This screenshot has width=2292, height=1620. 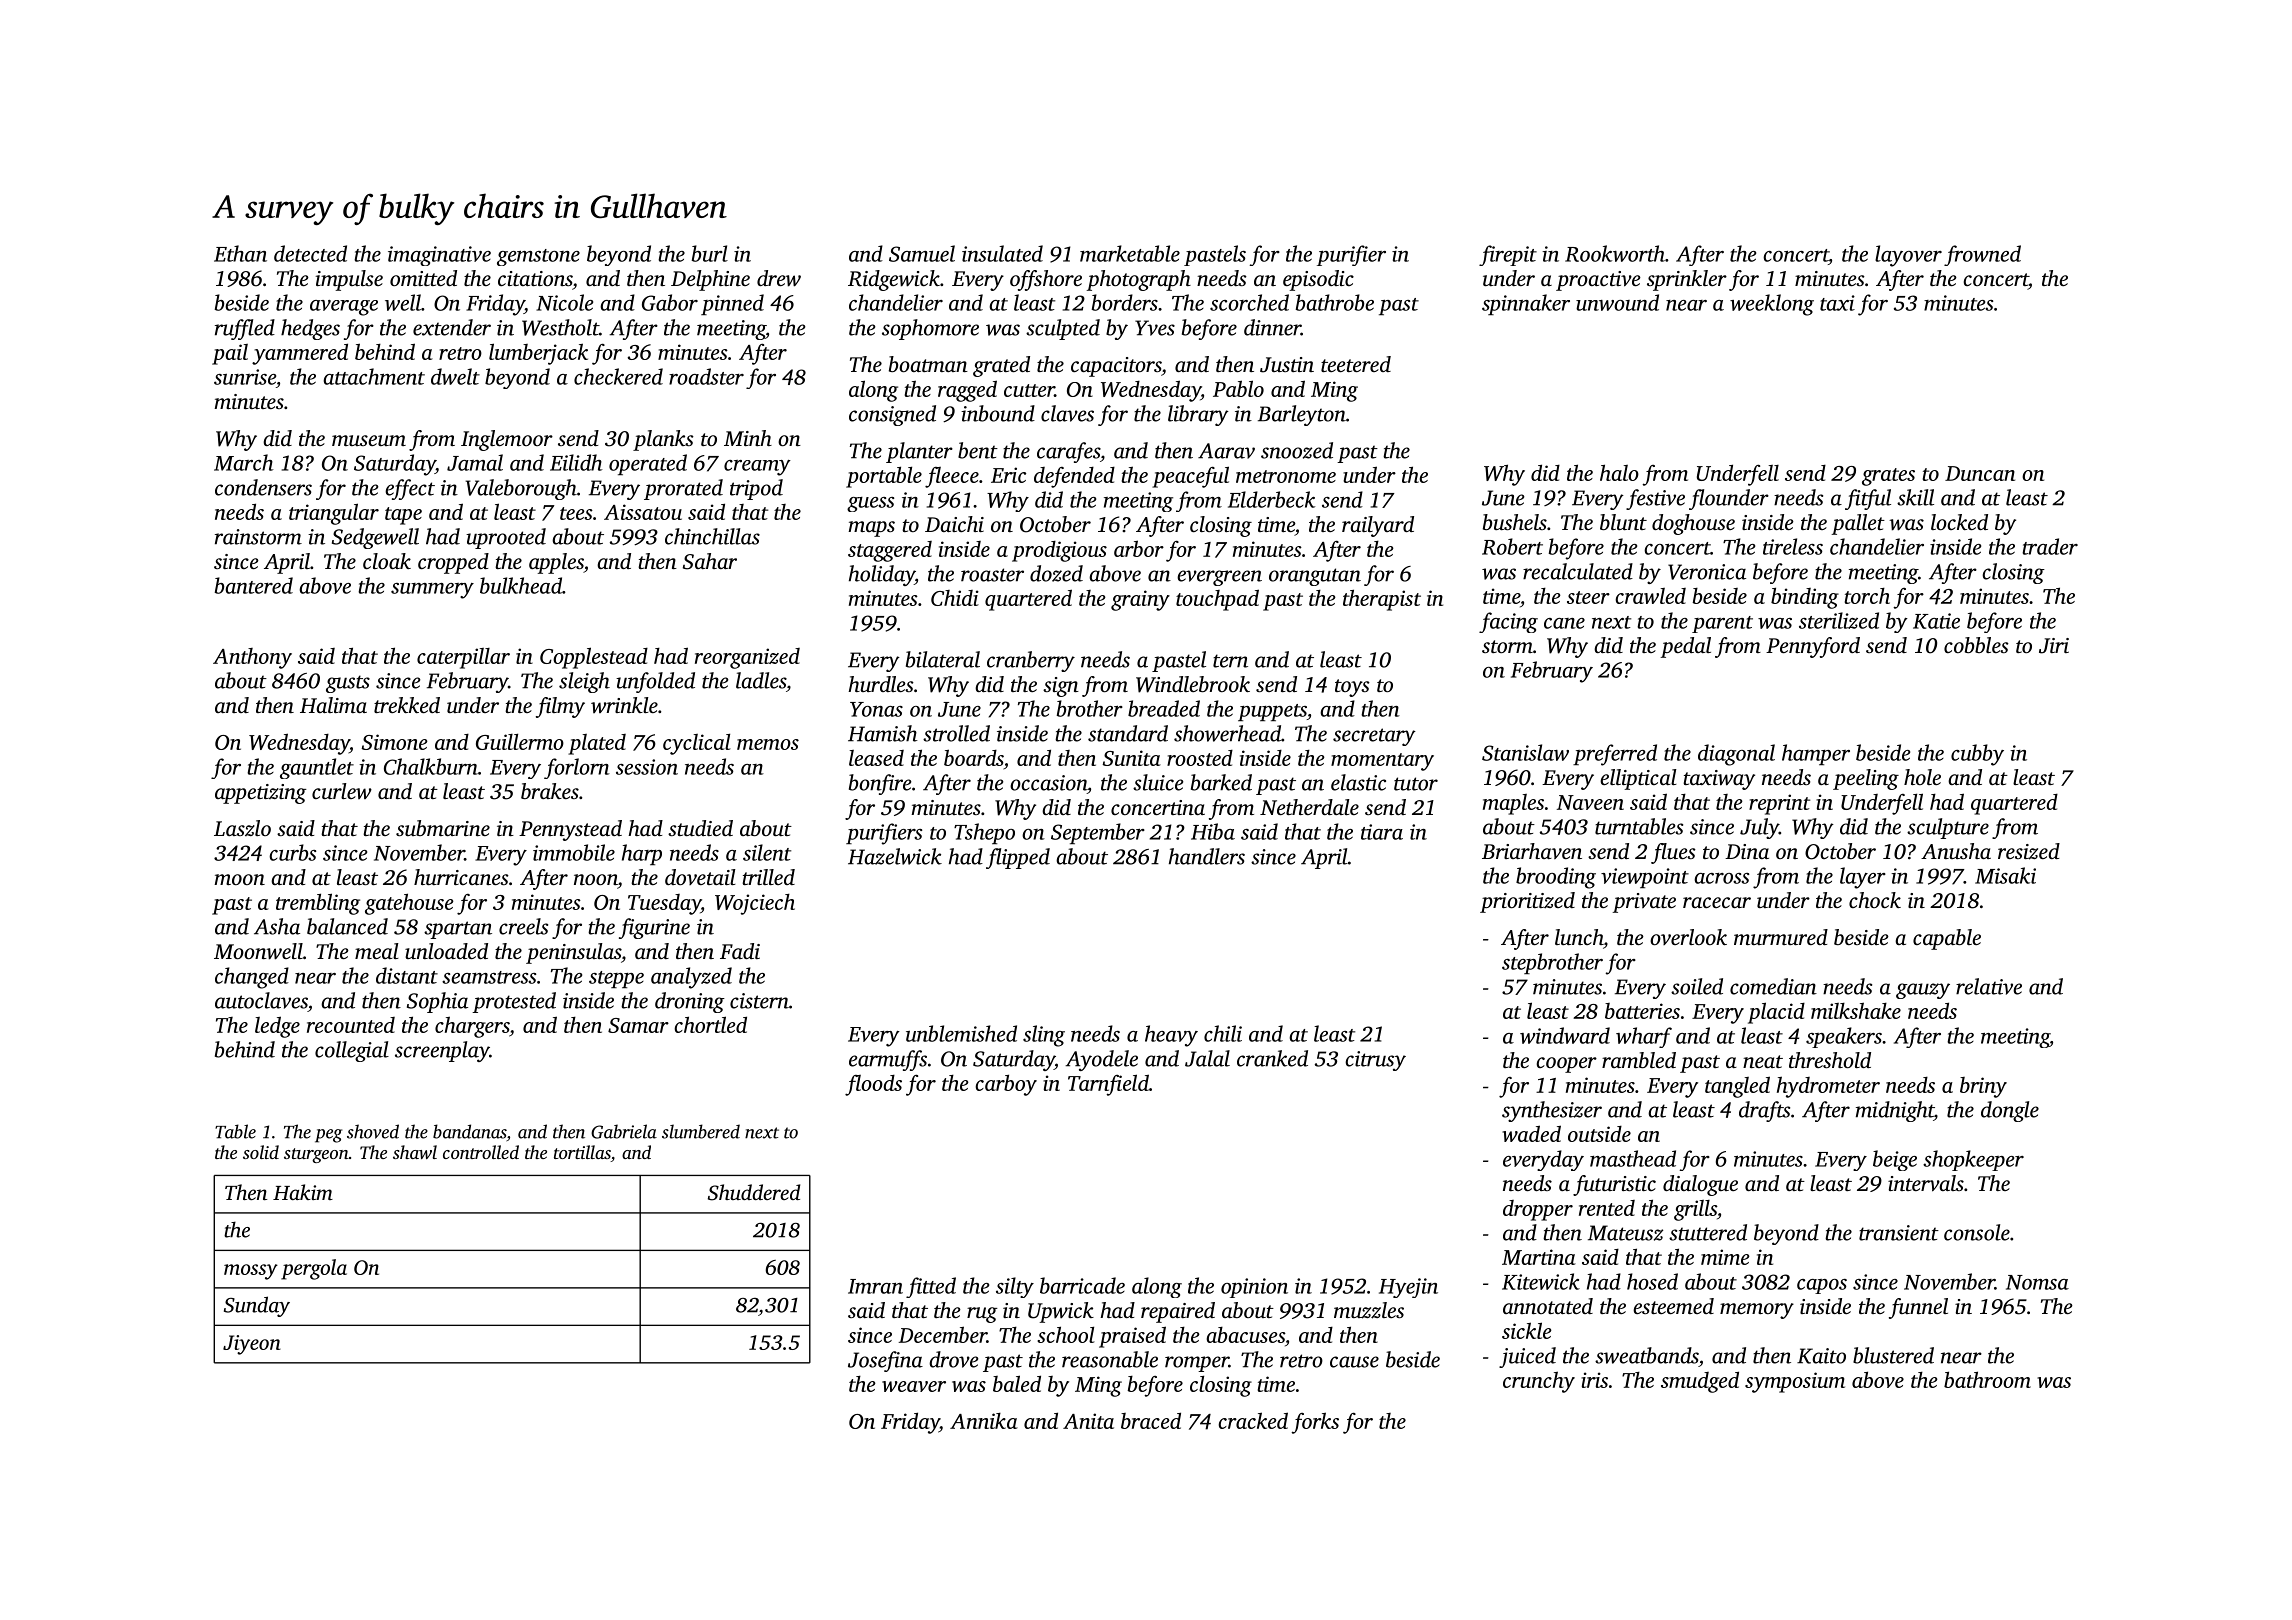 What do you see at coordinates (1982, 255) in the screenshot?
I see `frowned` at bounding box center [1982, 255].
